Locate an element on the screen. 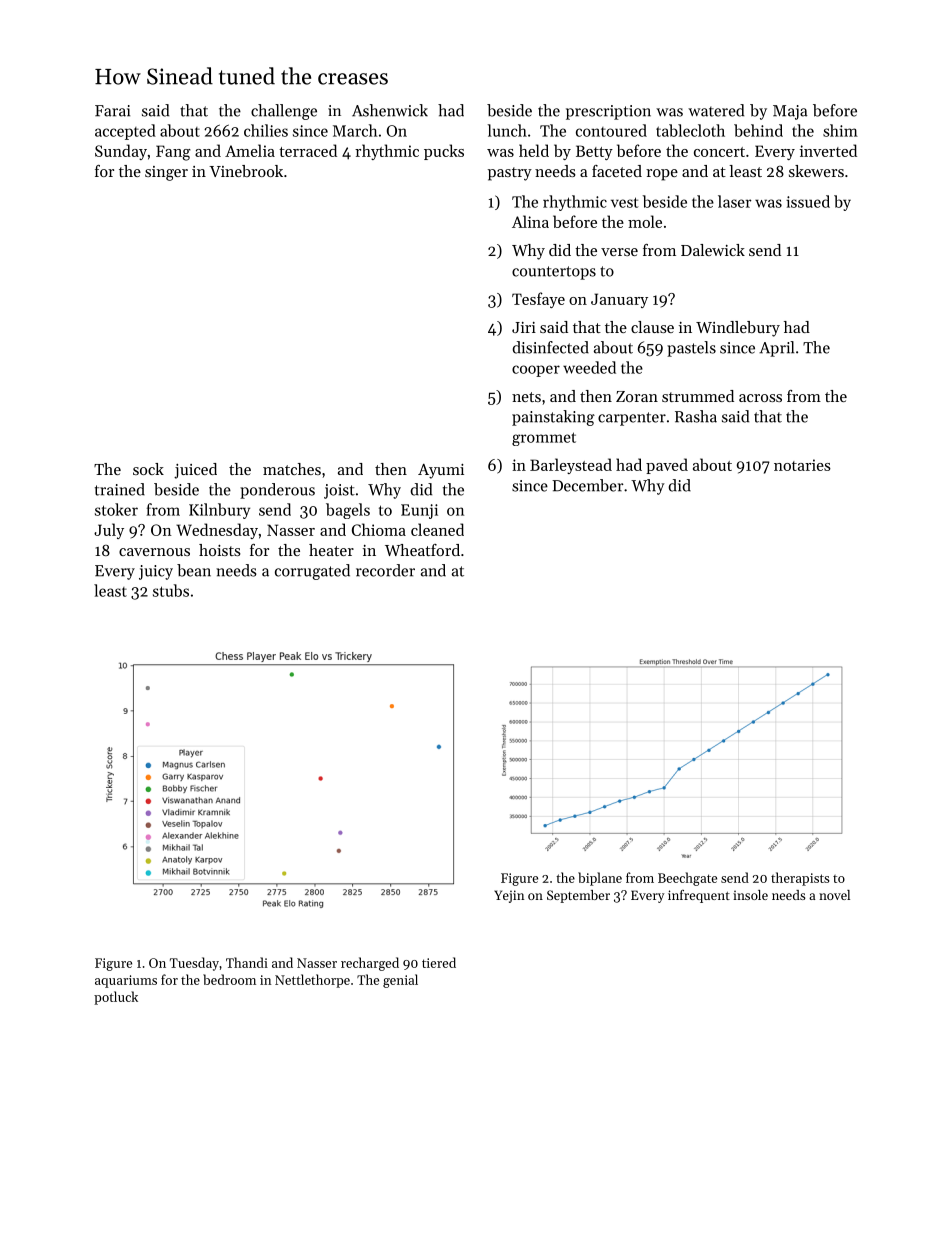 The image size is (952, 1233). recorder is located at coordinates (385, 570).
